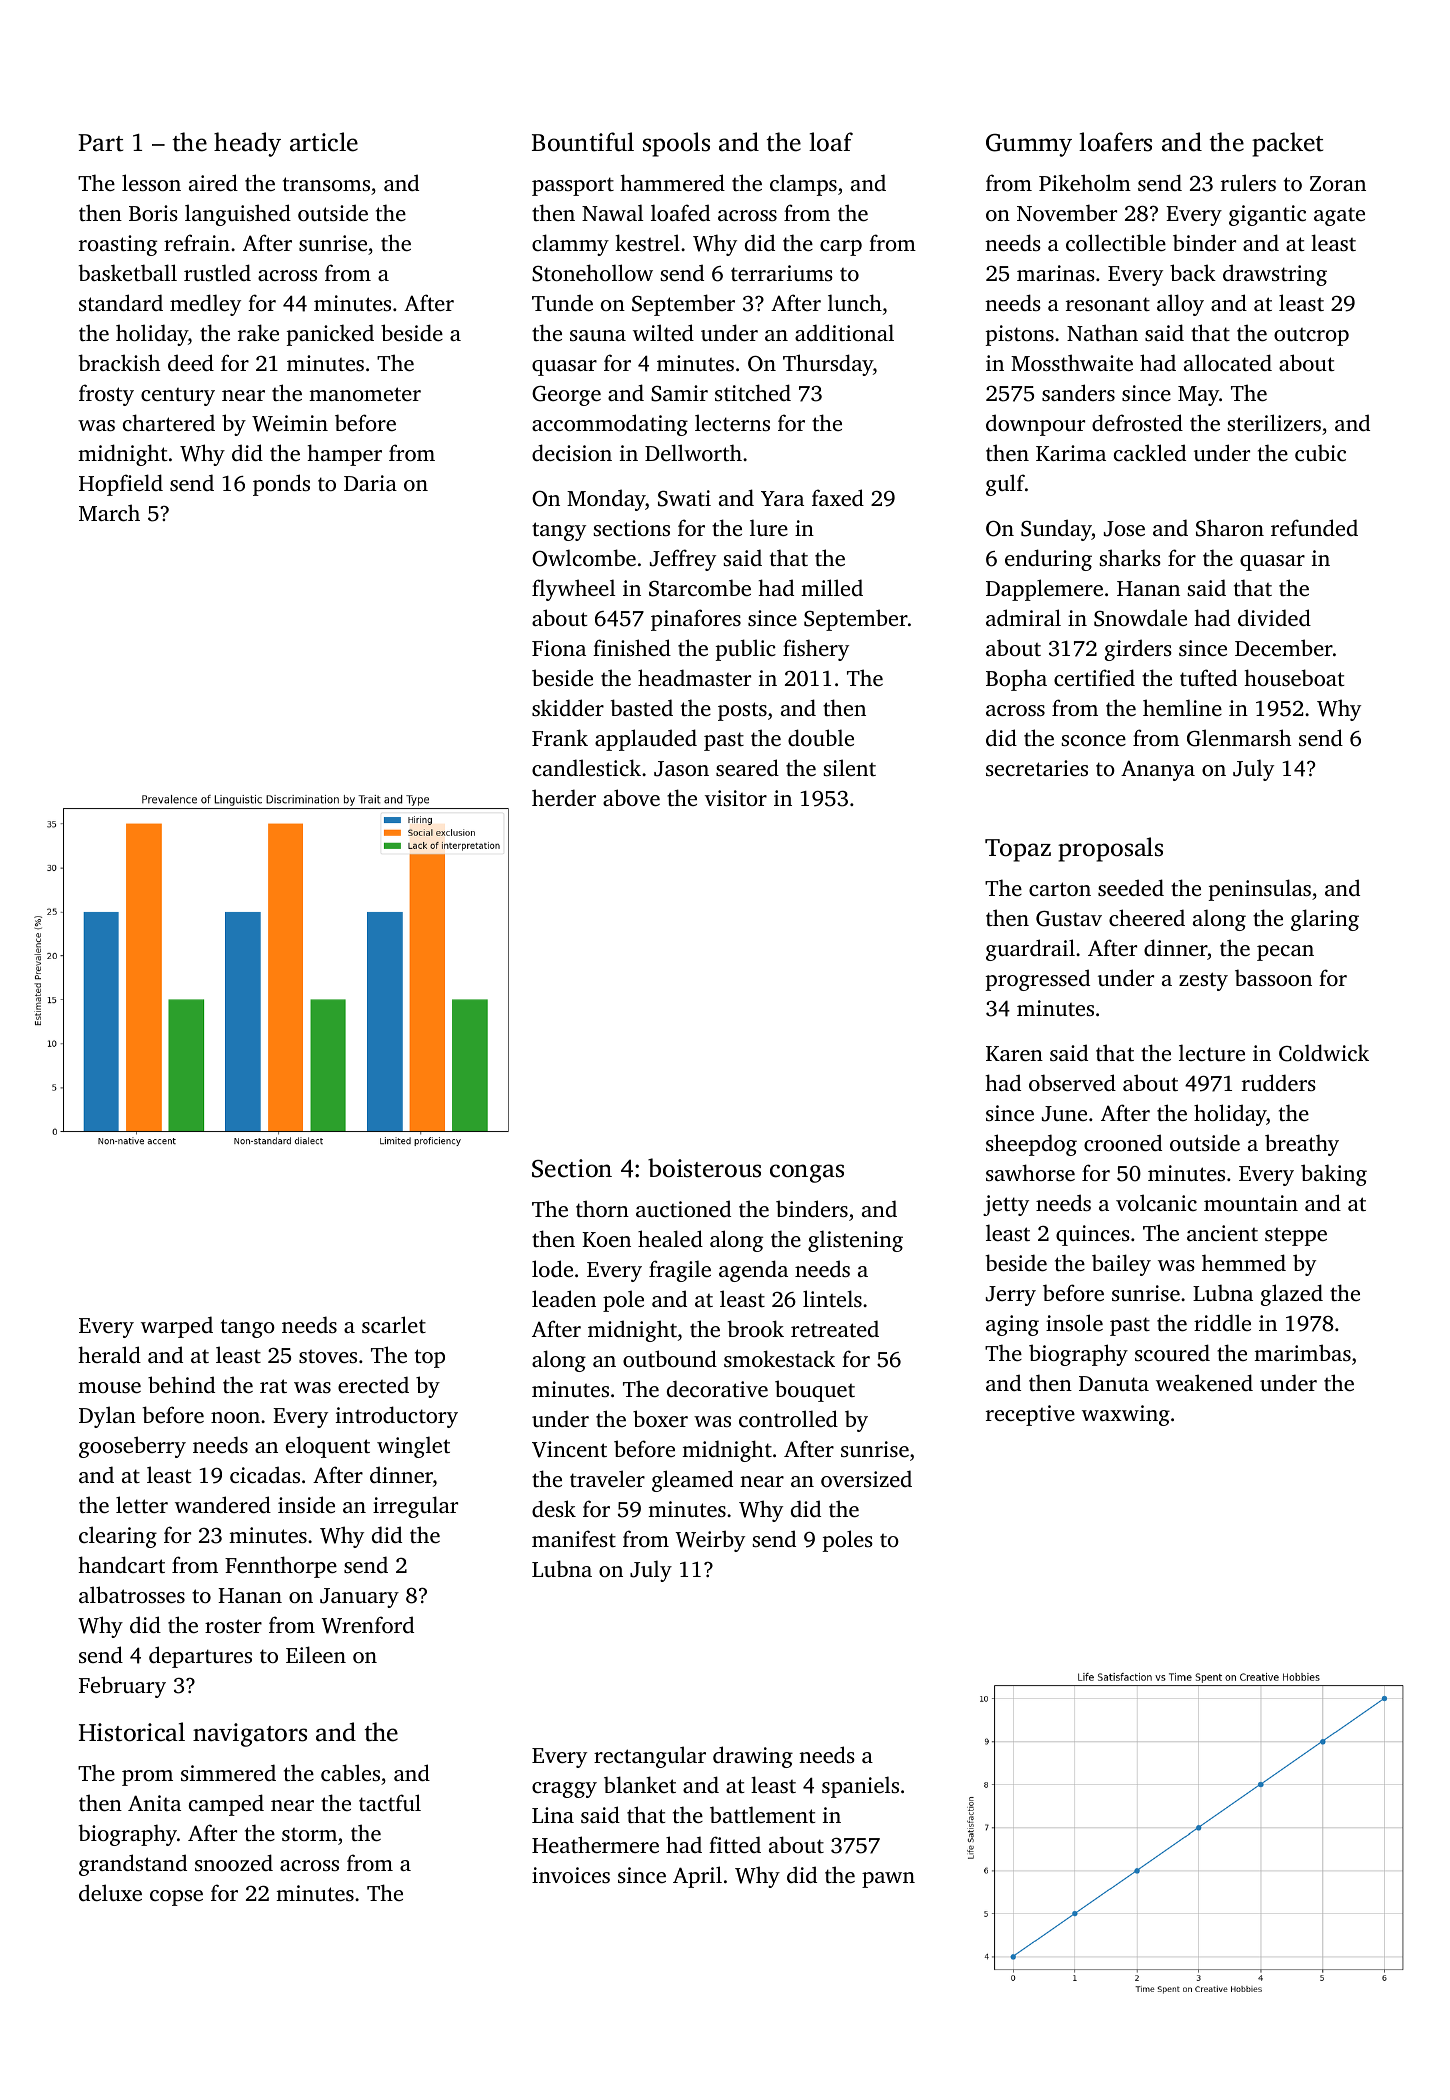 Image resolution: width=1450 pixels, height=2100 pixels. I want to click on marimbas, so click(1302, 1352).
